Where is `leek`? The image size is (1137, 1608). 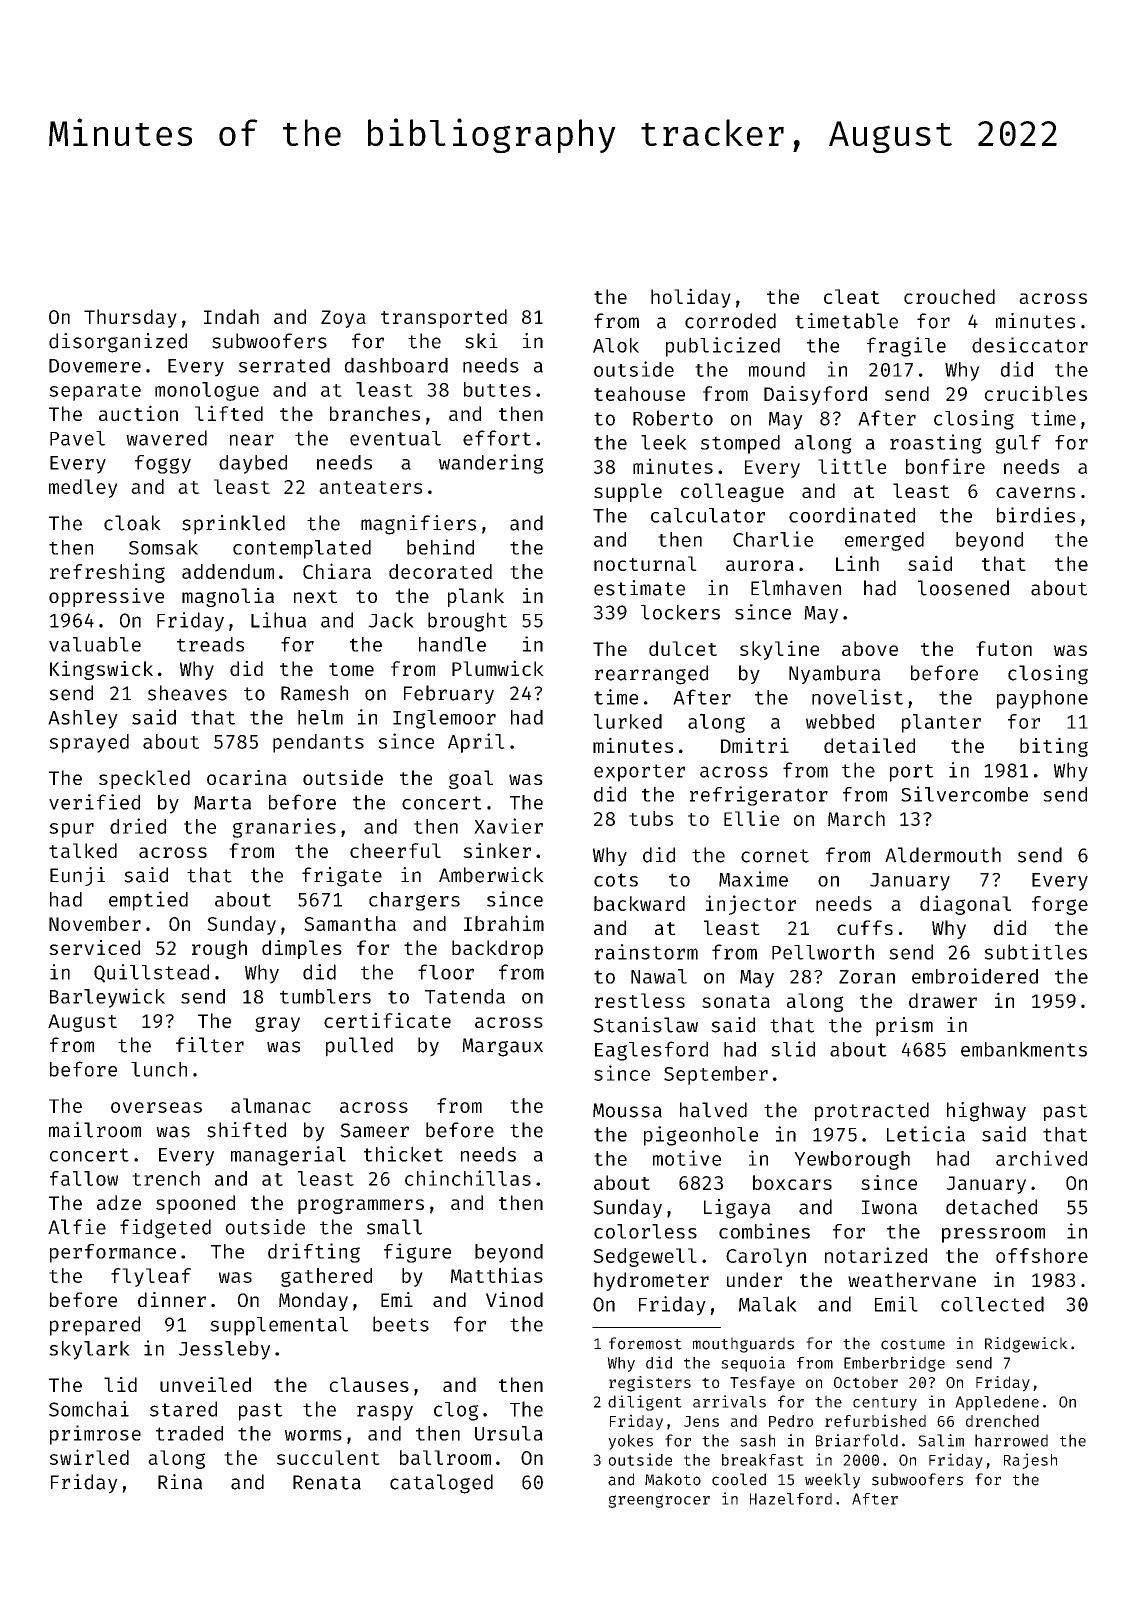
leek is located at coordinates (664, 442).
